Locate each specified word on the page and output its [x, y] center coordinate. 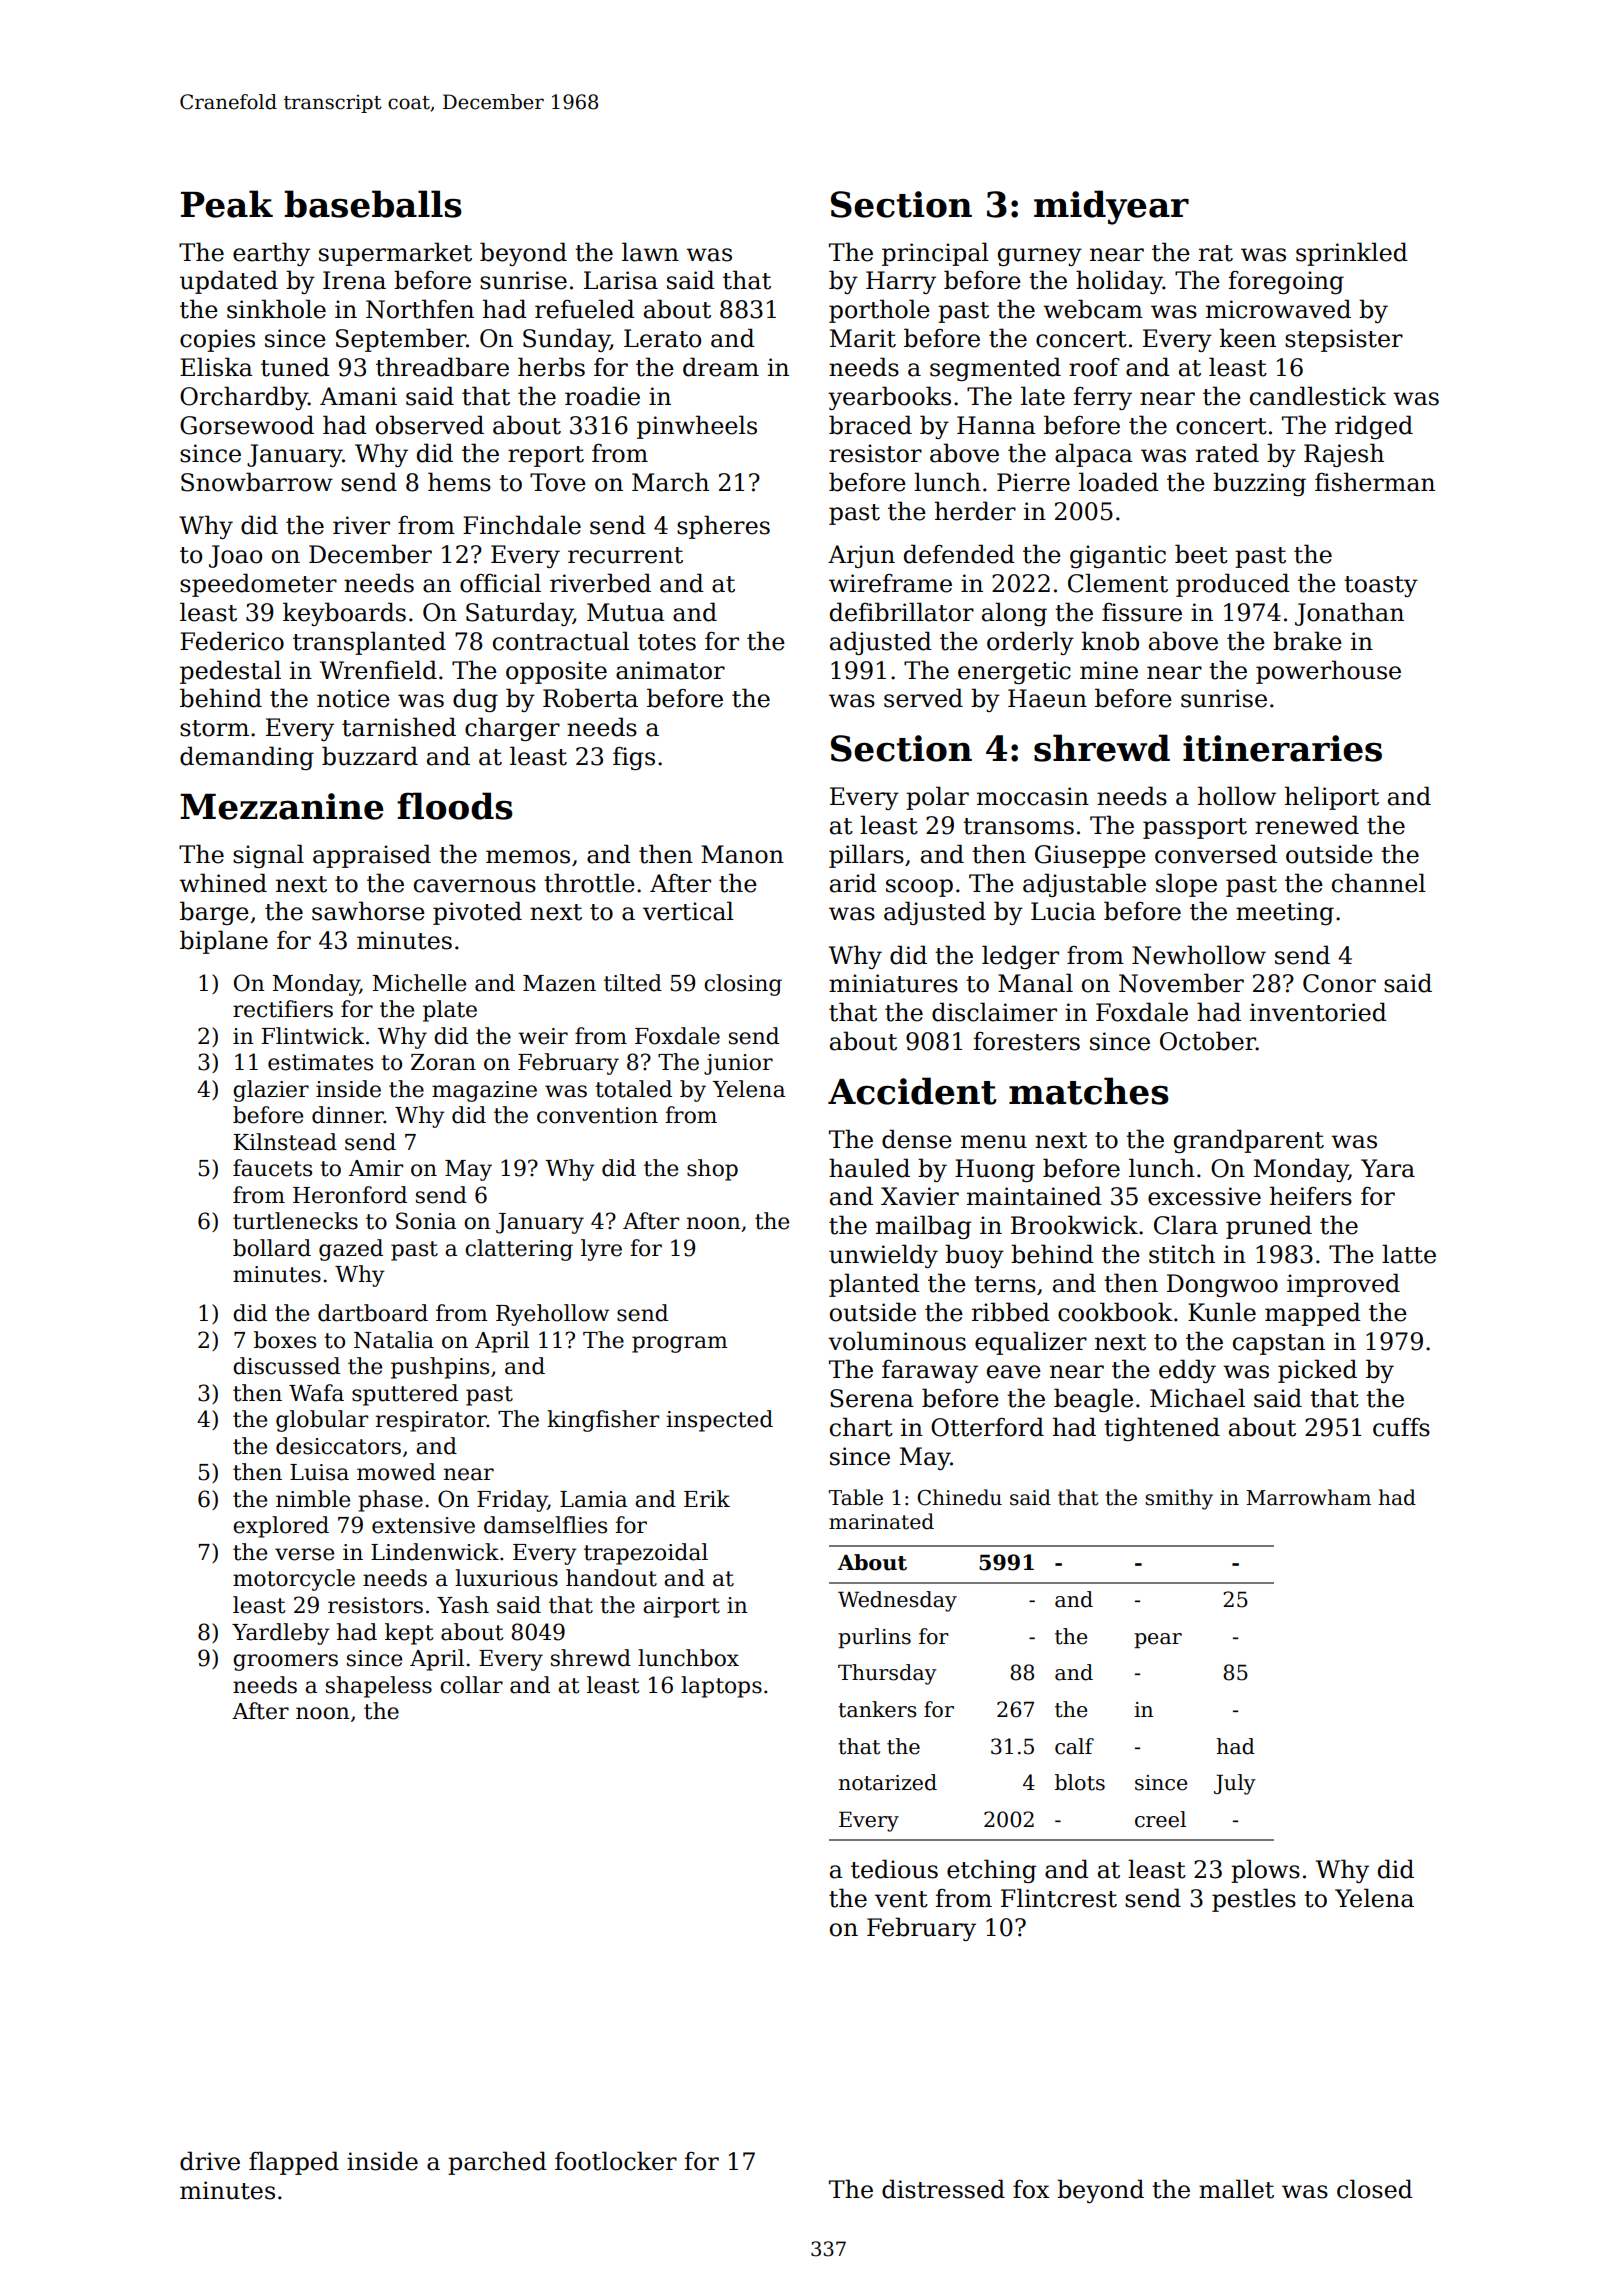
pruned [1269, 1227]
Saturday [519, 614]
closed [1375, 2189]
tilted [633, 983]
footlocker [616, 2161]
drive [210, 2161]
